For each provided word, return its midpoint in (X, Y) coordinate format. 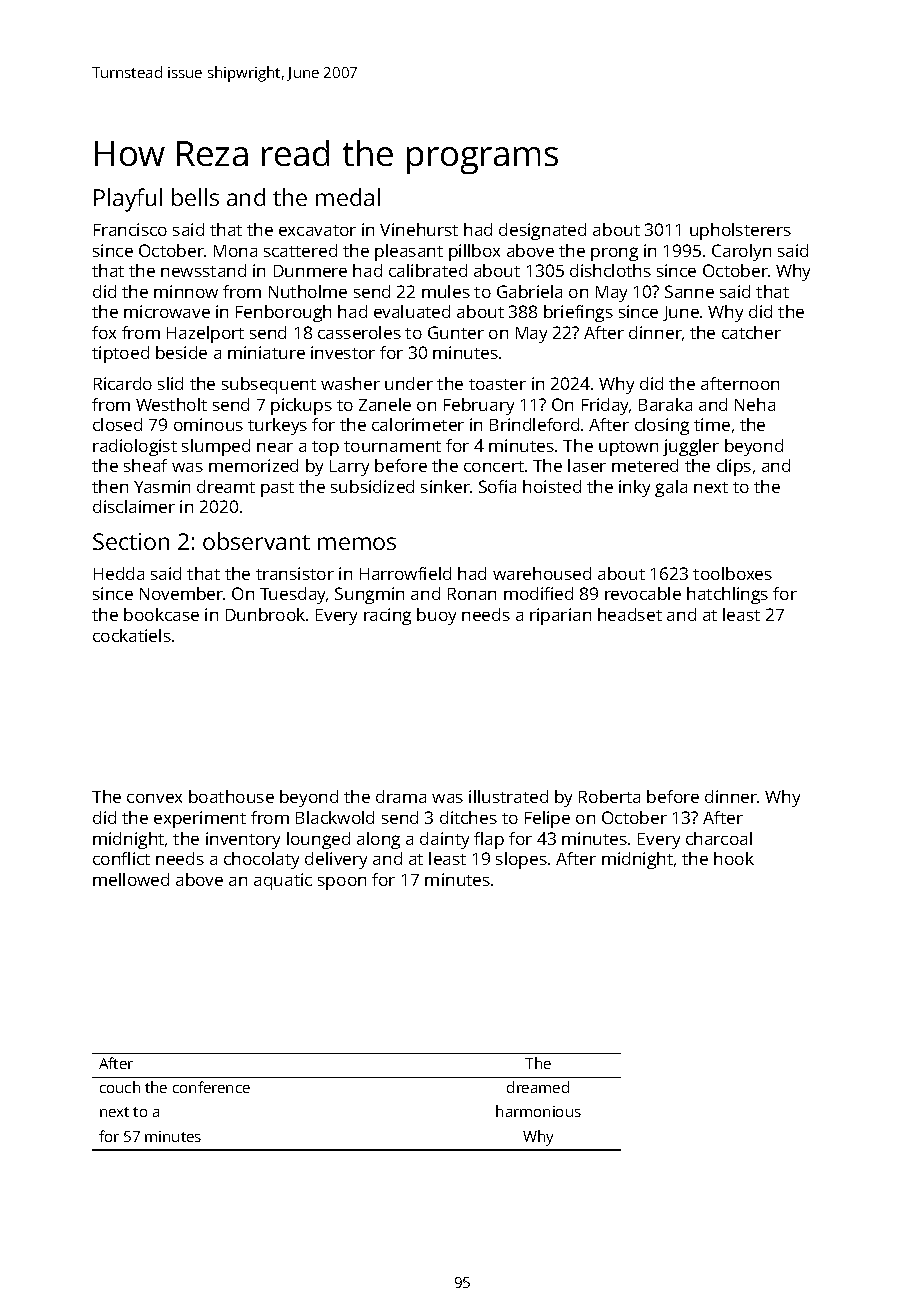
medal (348, 197)
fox (104, 332)
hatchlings (727, 595)
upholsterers (740, 231)
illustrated (508, 796)
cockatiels (132, 635)
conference (211, 1087)
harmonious (538, 1111)
